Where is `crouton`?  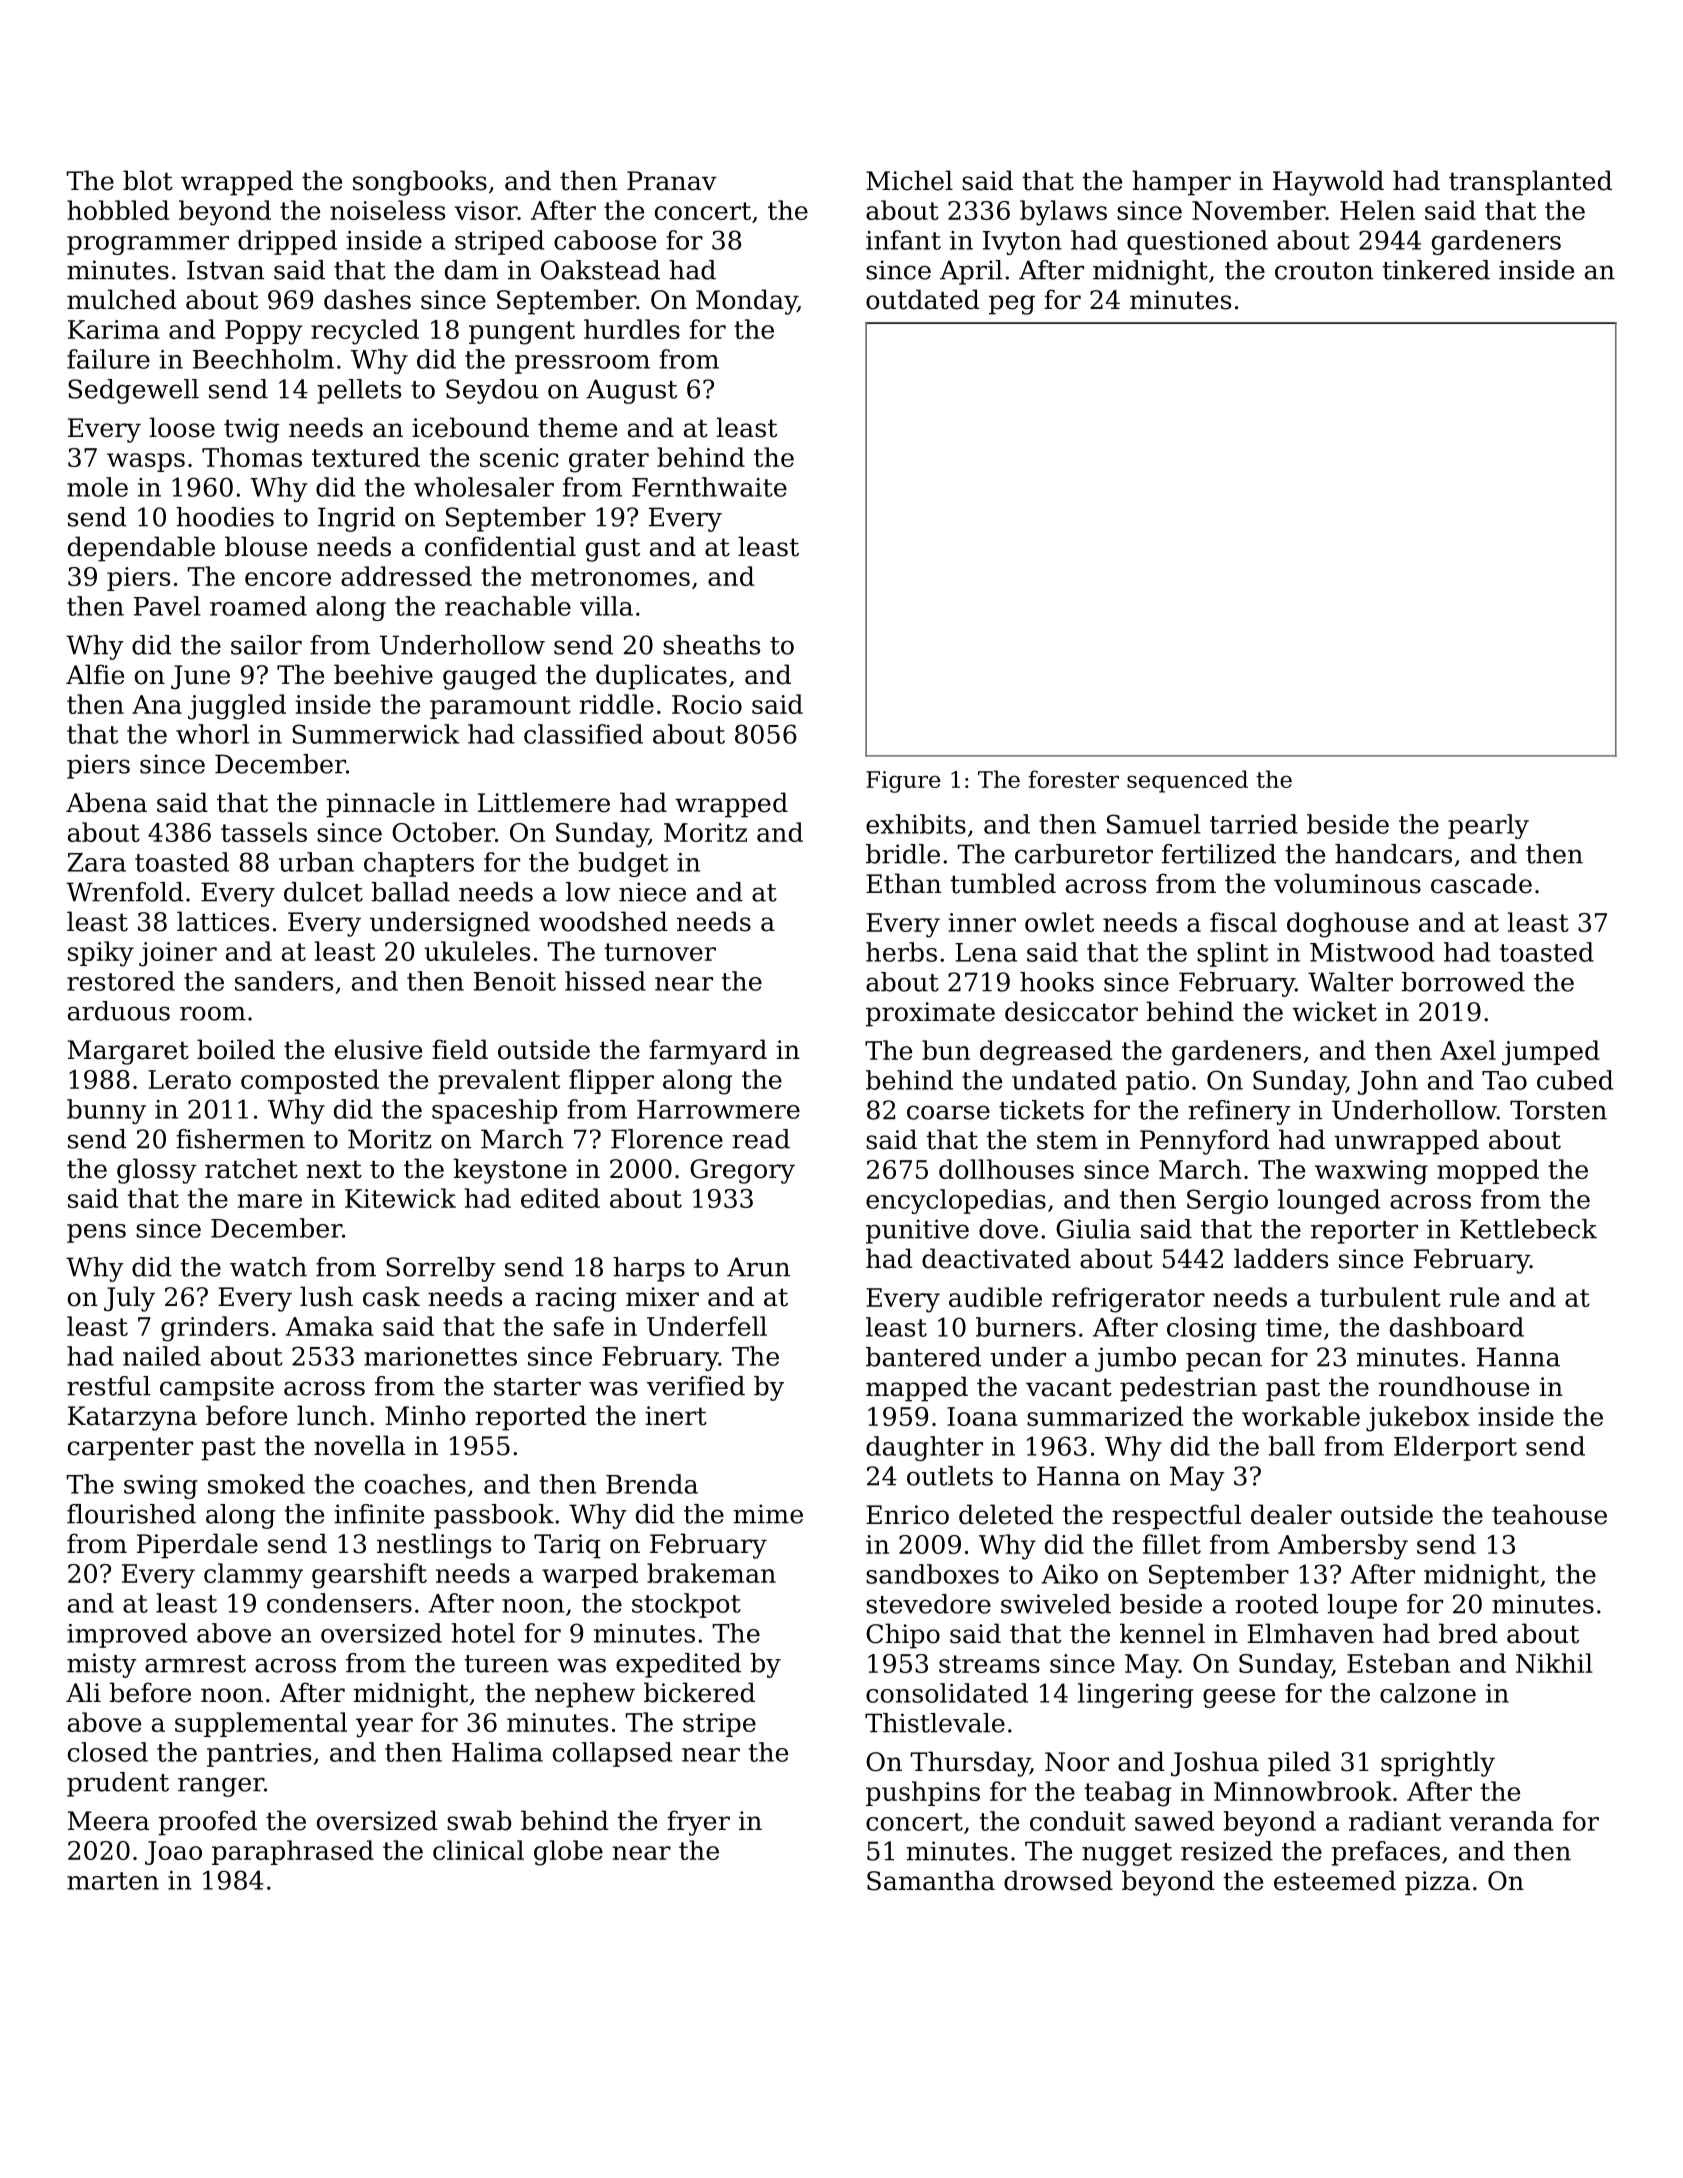 crouton is located at coordinates (1324, 271).
